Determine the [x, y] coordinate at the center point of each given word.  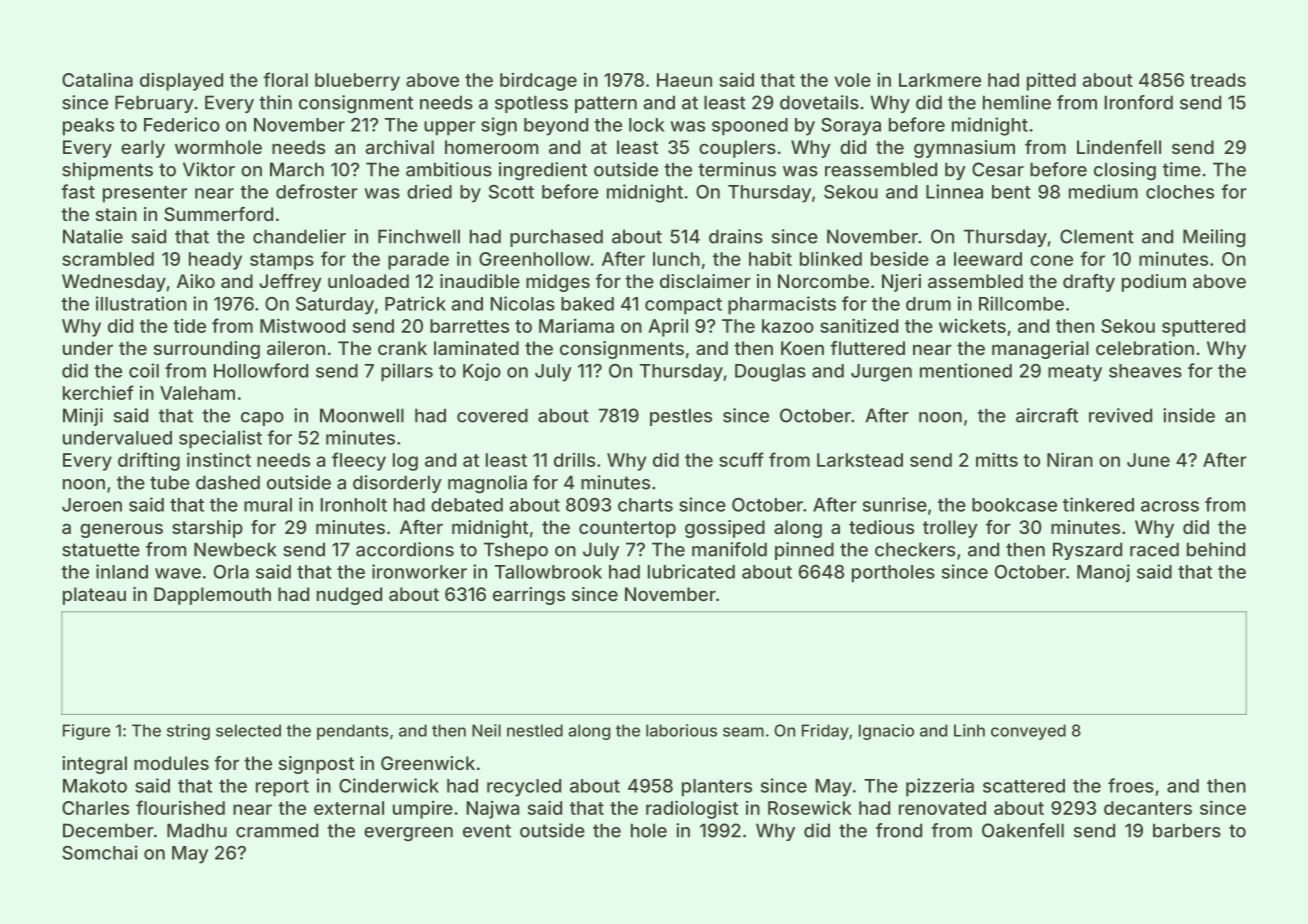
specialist [220, 439]
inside [1189, 415]
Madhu [197, 830]
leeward [988, 259]
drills [574, 460]
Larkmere [940, 80]
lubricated [691, 571]
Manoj [1103, 573]
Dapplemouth [212, 596]
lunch [676, 259]
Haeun [684, 80]
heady [215, 261]
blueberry [357, 82]
